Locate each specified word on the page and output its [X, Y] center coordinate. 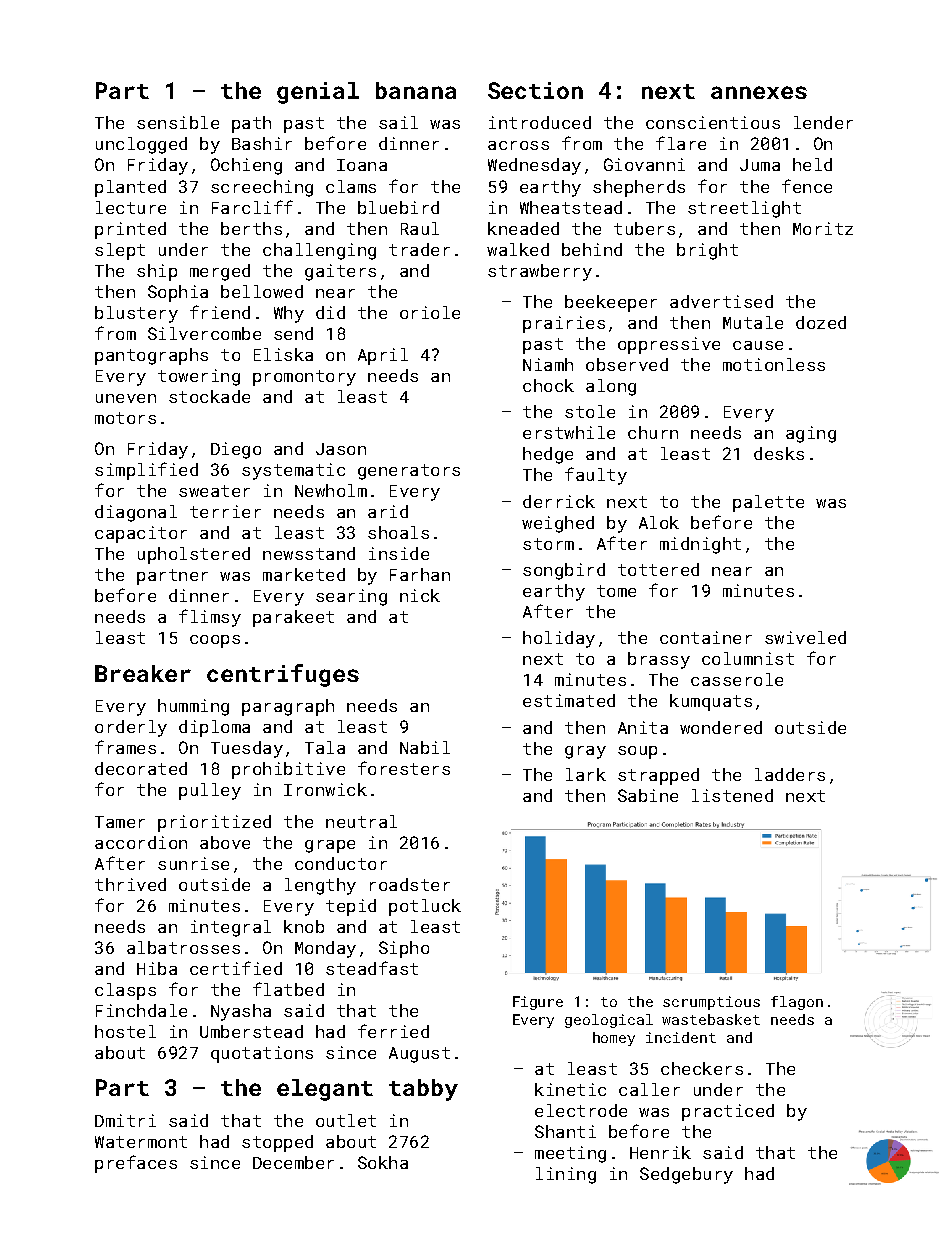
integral [231, 928]
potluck [425, 907]
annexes [759, 92]
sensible [178, 122]
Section [535, 90]
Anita [643, 727]
